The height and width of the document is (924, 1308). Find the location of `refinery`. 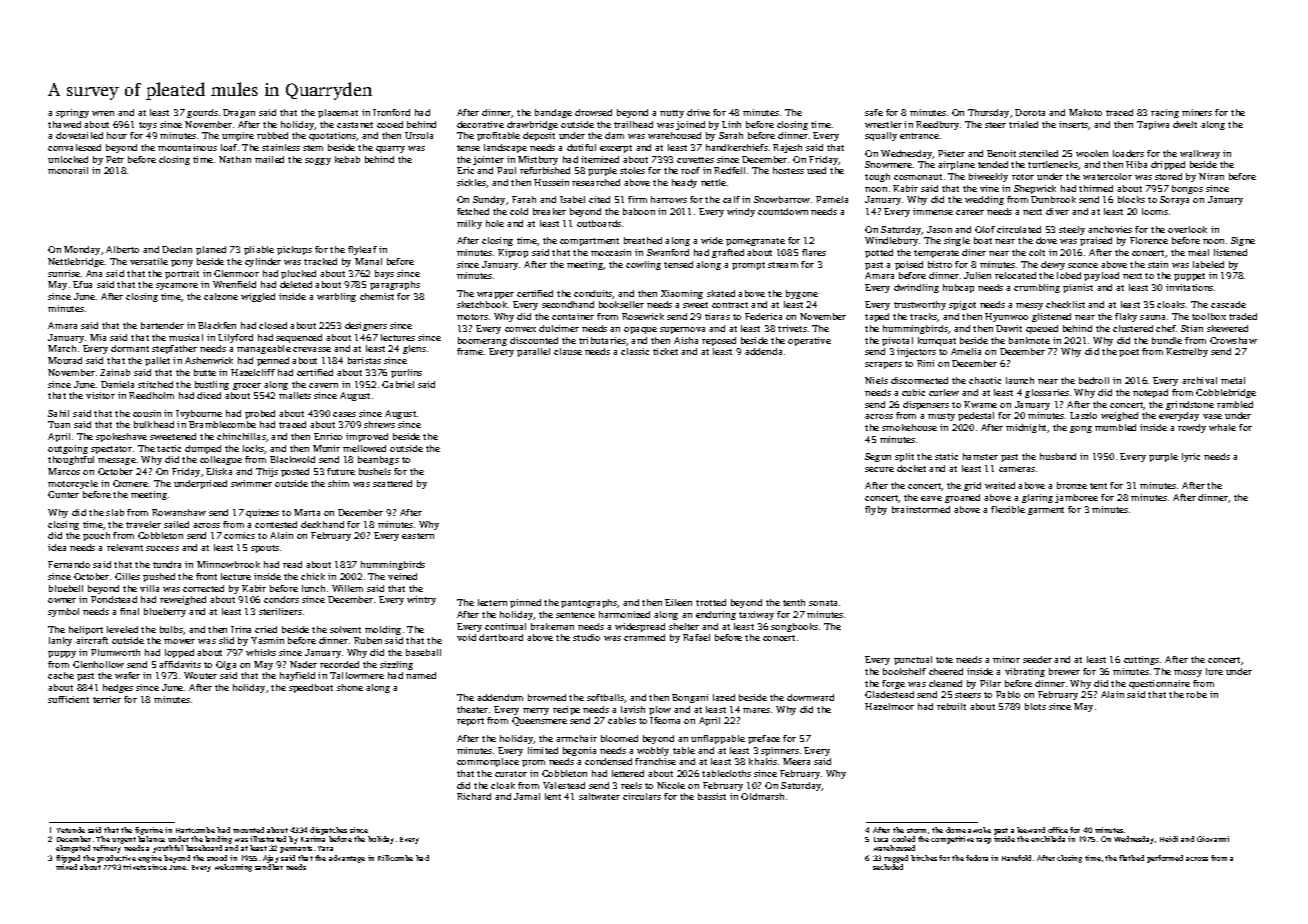

refinery is located at coordinates (107, 849).
